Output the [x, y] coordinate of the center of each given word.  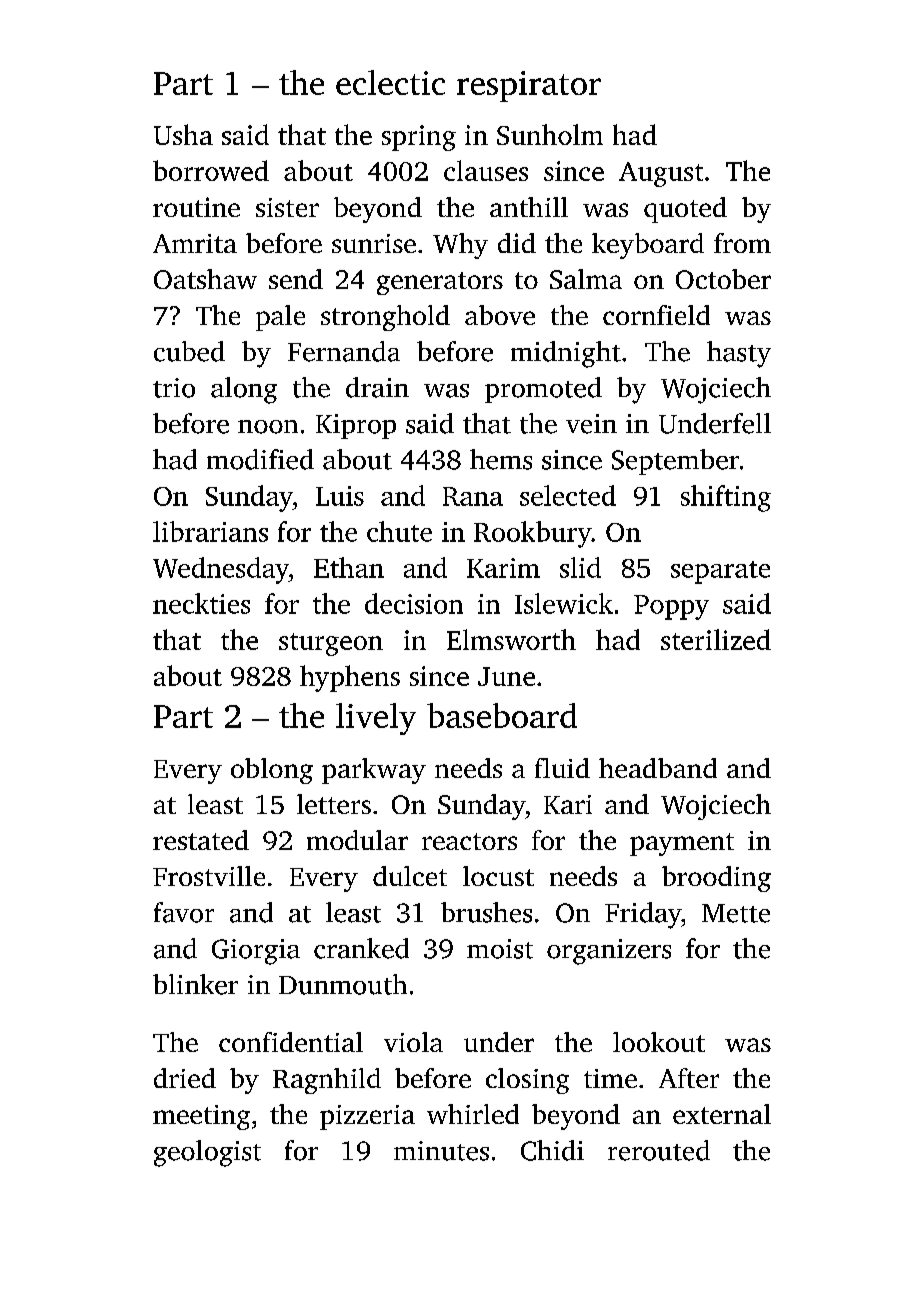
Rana [473, 496]
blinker [195, 984]
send [296, 279]
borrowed [211, 170]
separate [720, 572]
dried [185, 1078]
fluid [562, 768]
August [661, 174]
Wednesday [221, 570]
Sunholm [550, 134]
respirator [529, 86]
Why [460, 246]
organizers [609, 952]
